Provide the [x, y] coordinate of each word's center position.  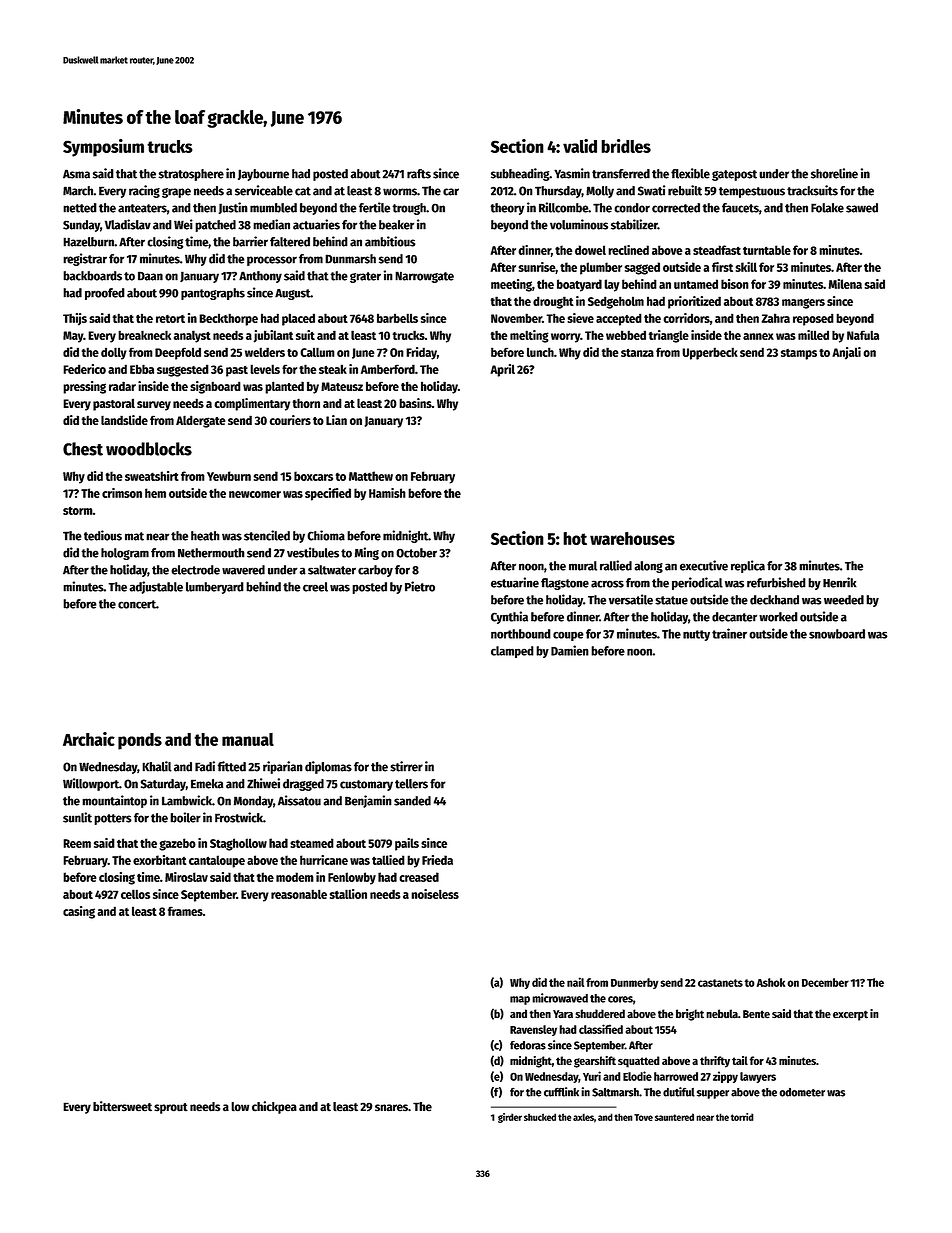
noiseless [435, 894]
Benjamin [368, 801]
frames [185, 911]
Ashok [771, 982]
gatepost [734, 175]
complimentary [252, 404]
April [502, 370]
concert [137, 604]
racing [144, 191]
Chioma [326, 535]
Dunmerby [634, 983]
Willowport [91, 784]
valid [580, 146]
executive [704, 565]
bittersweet [122, 1106]
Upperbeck [710, 353]
